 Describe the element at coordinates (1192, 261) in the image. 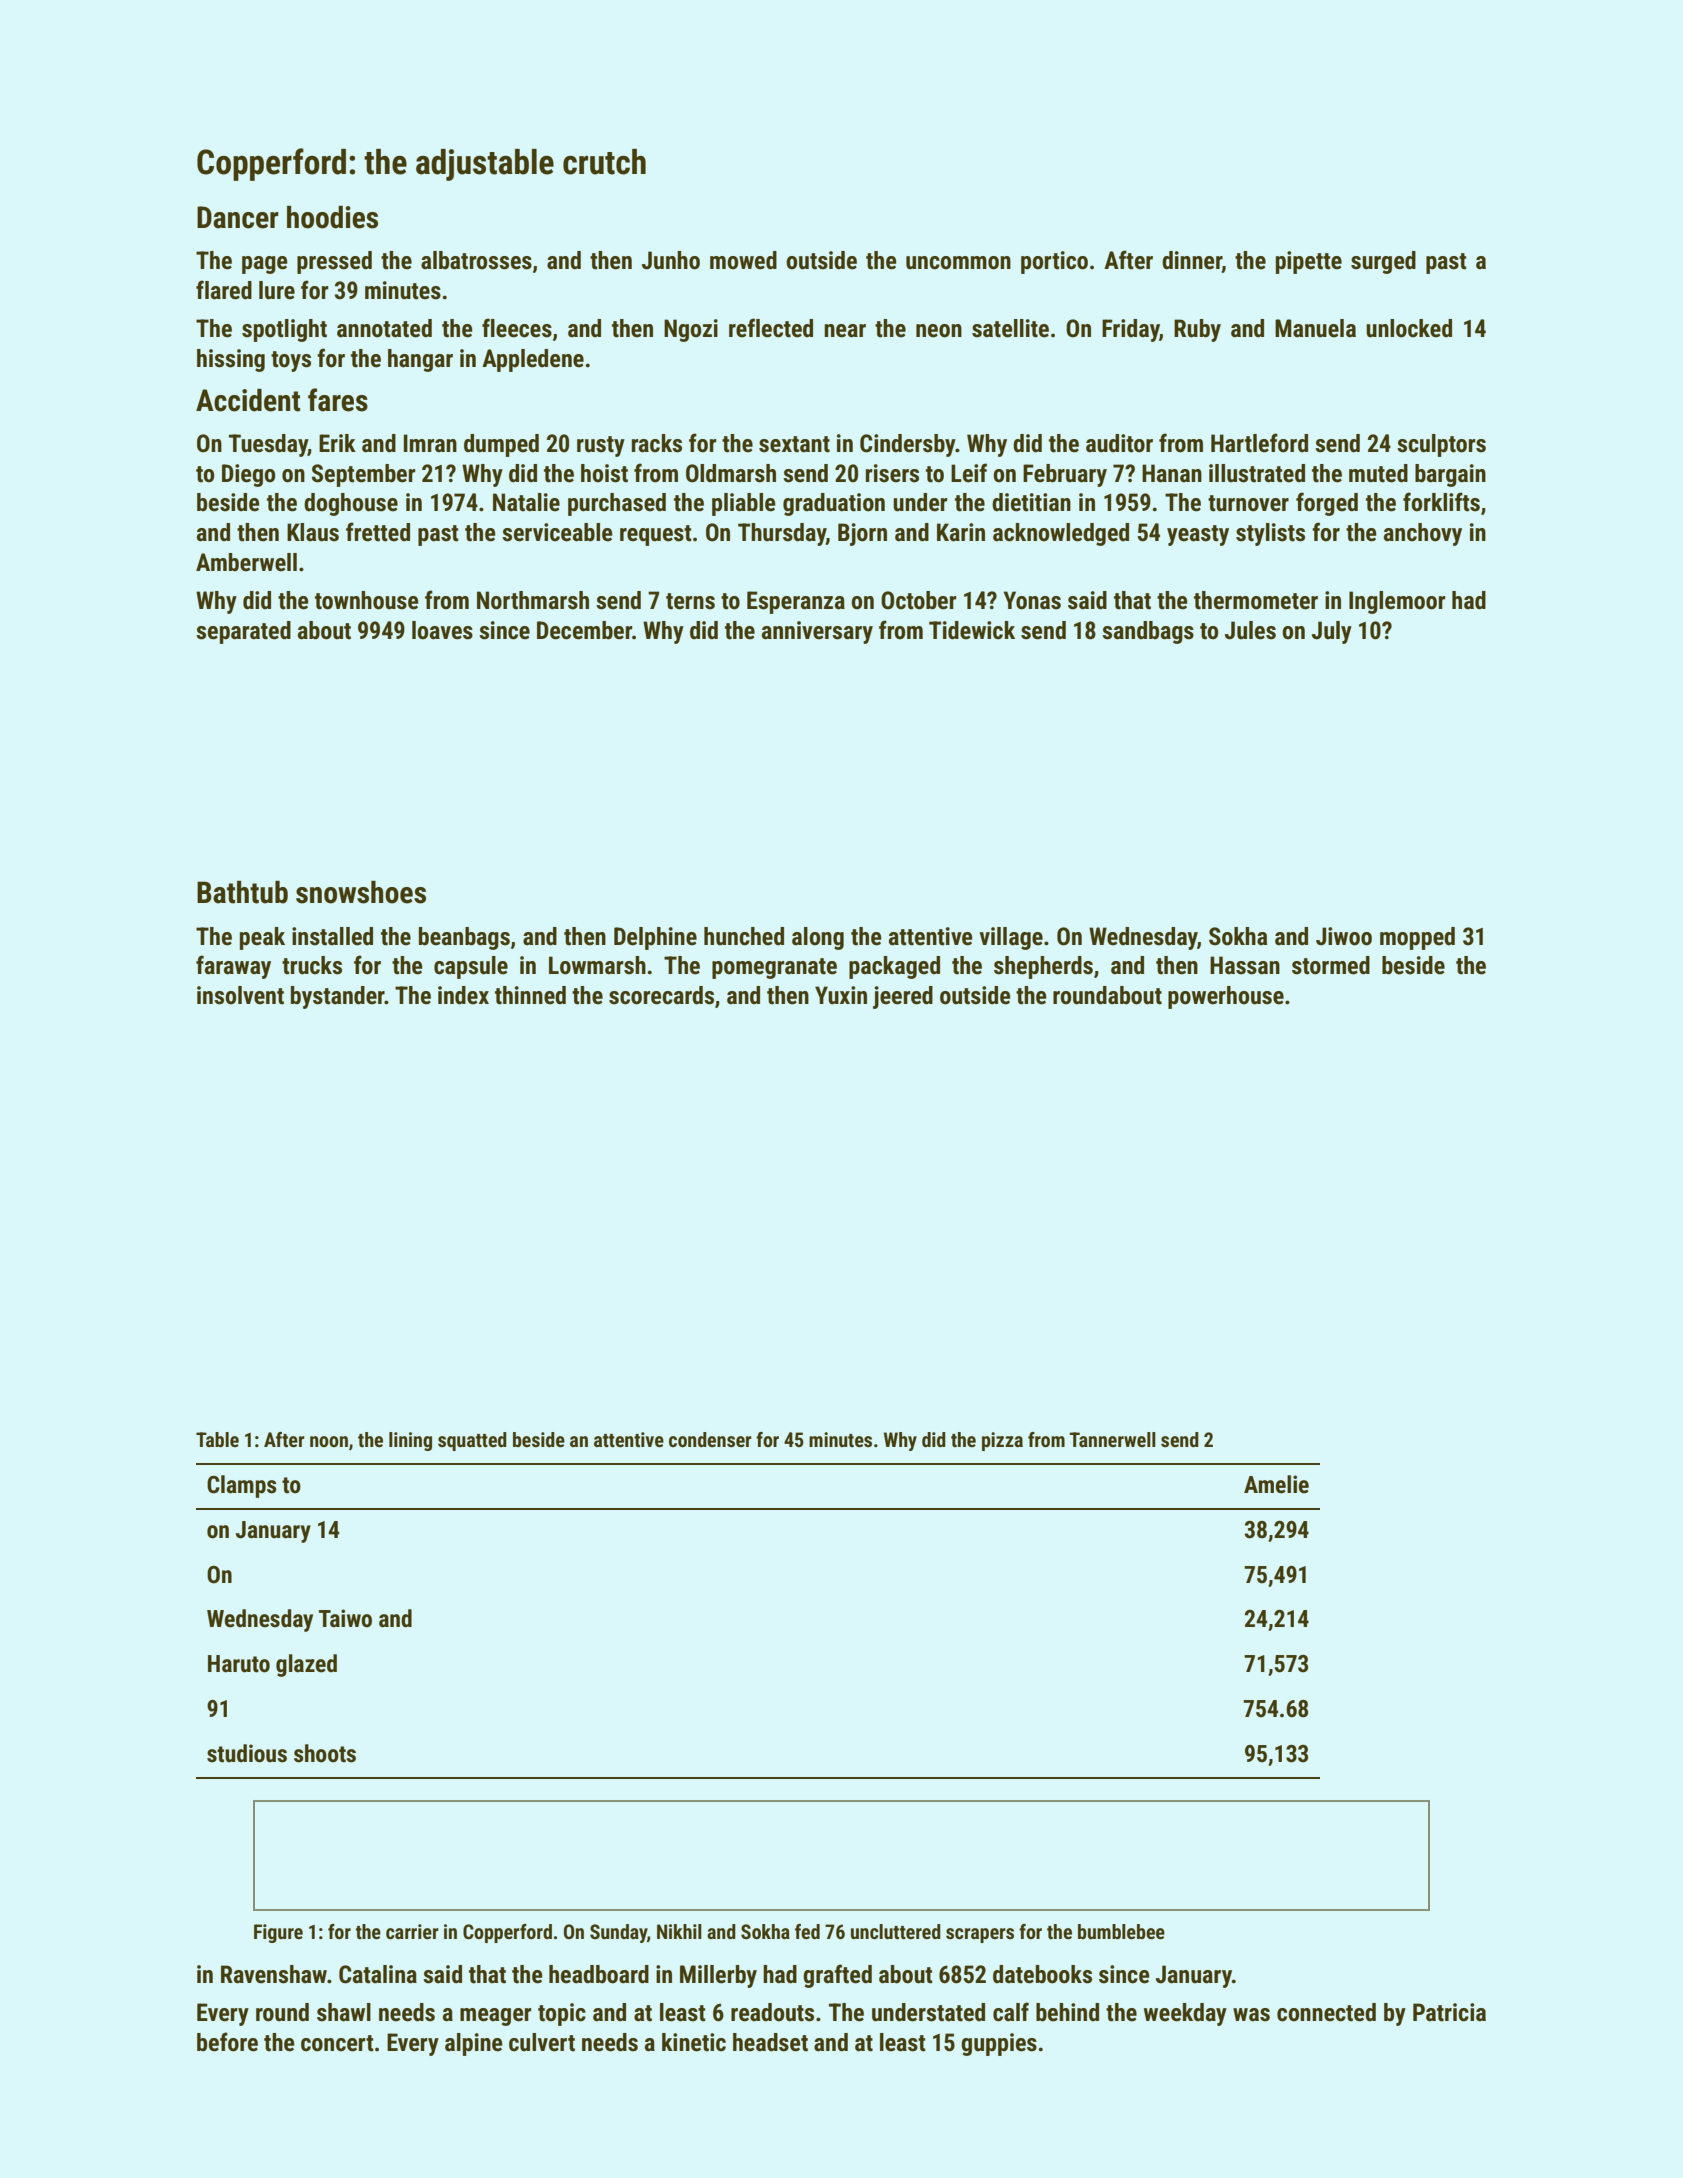

I see `dinner` at that location.
